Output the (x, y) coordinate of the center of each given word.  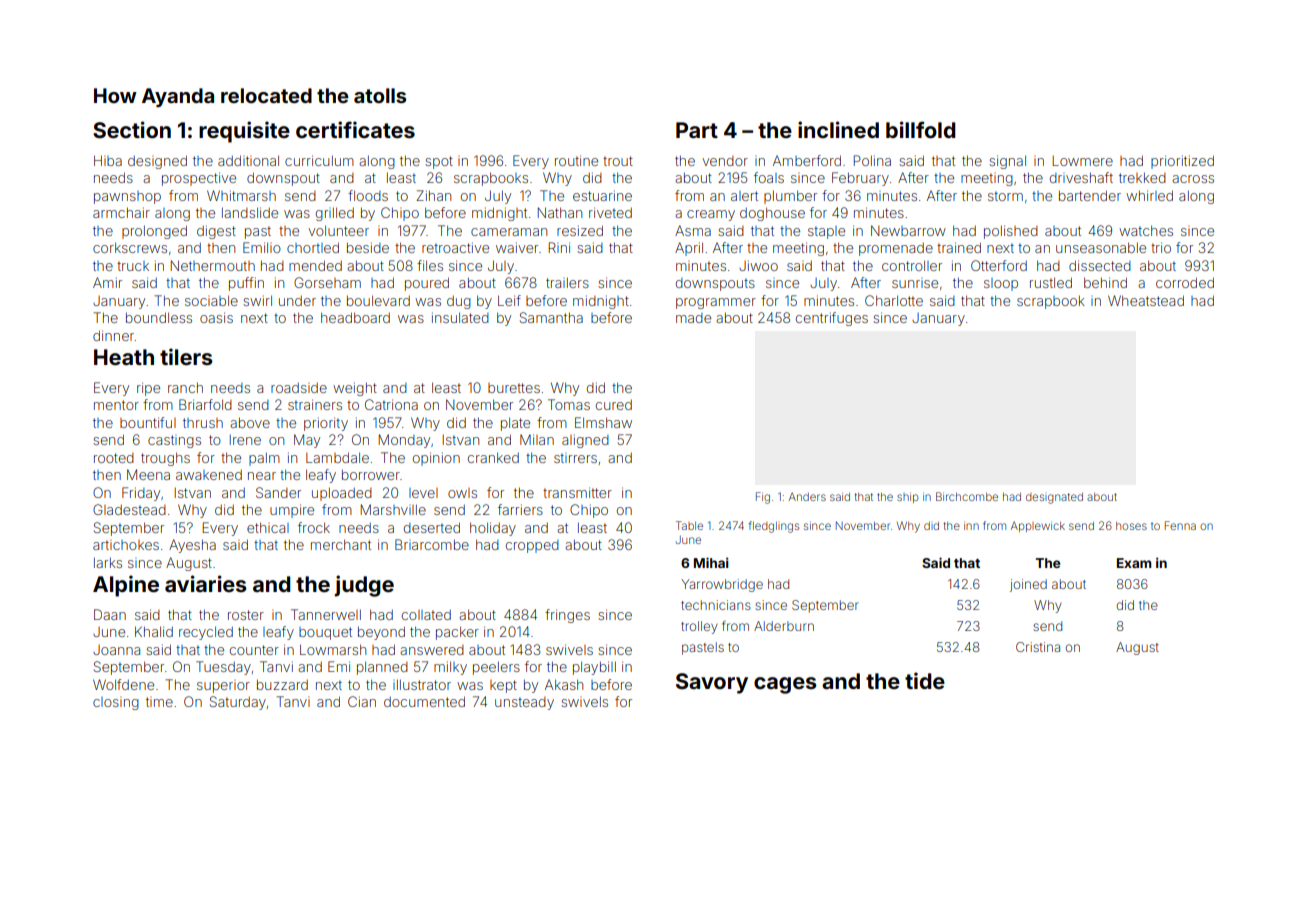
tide (925, 680)
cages (785, 685)
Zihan (433, 195)
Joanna (116, 650)
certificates (355, 129)
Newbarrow (908, 230)
